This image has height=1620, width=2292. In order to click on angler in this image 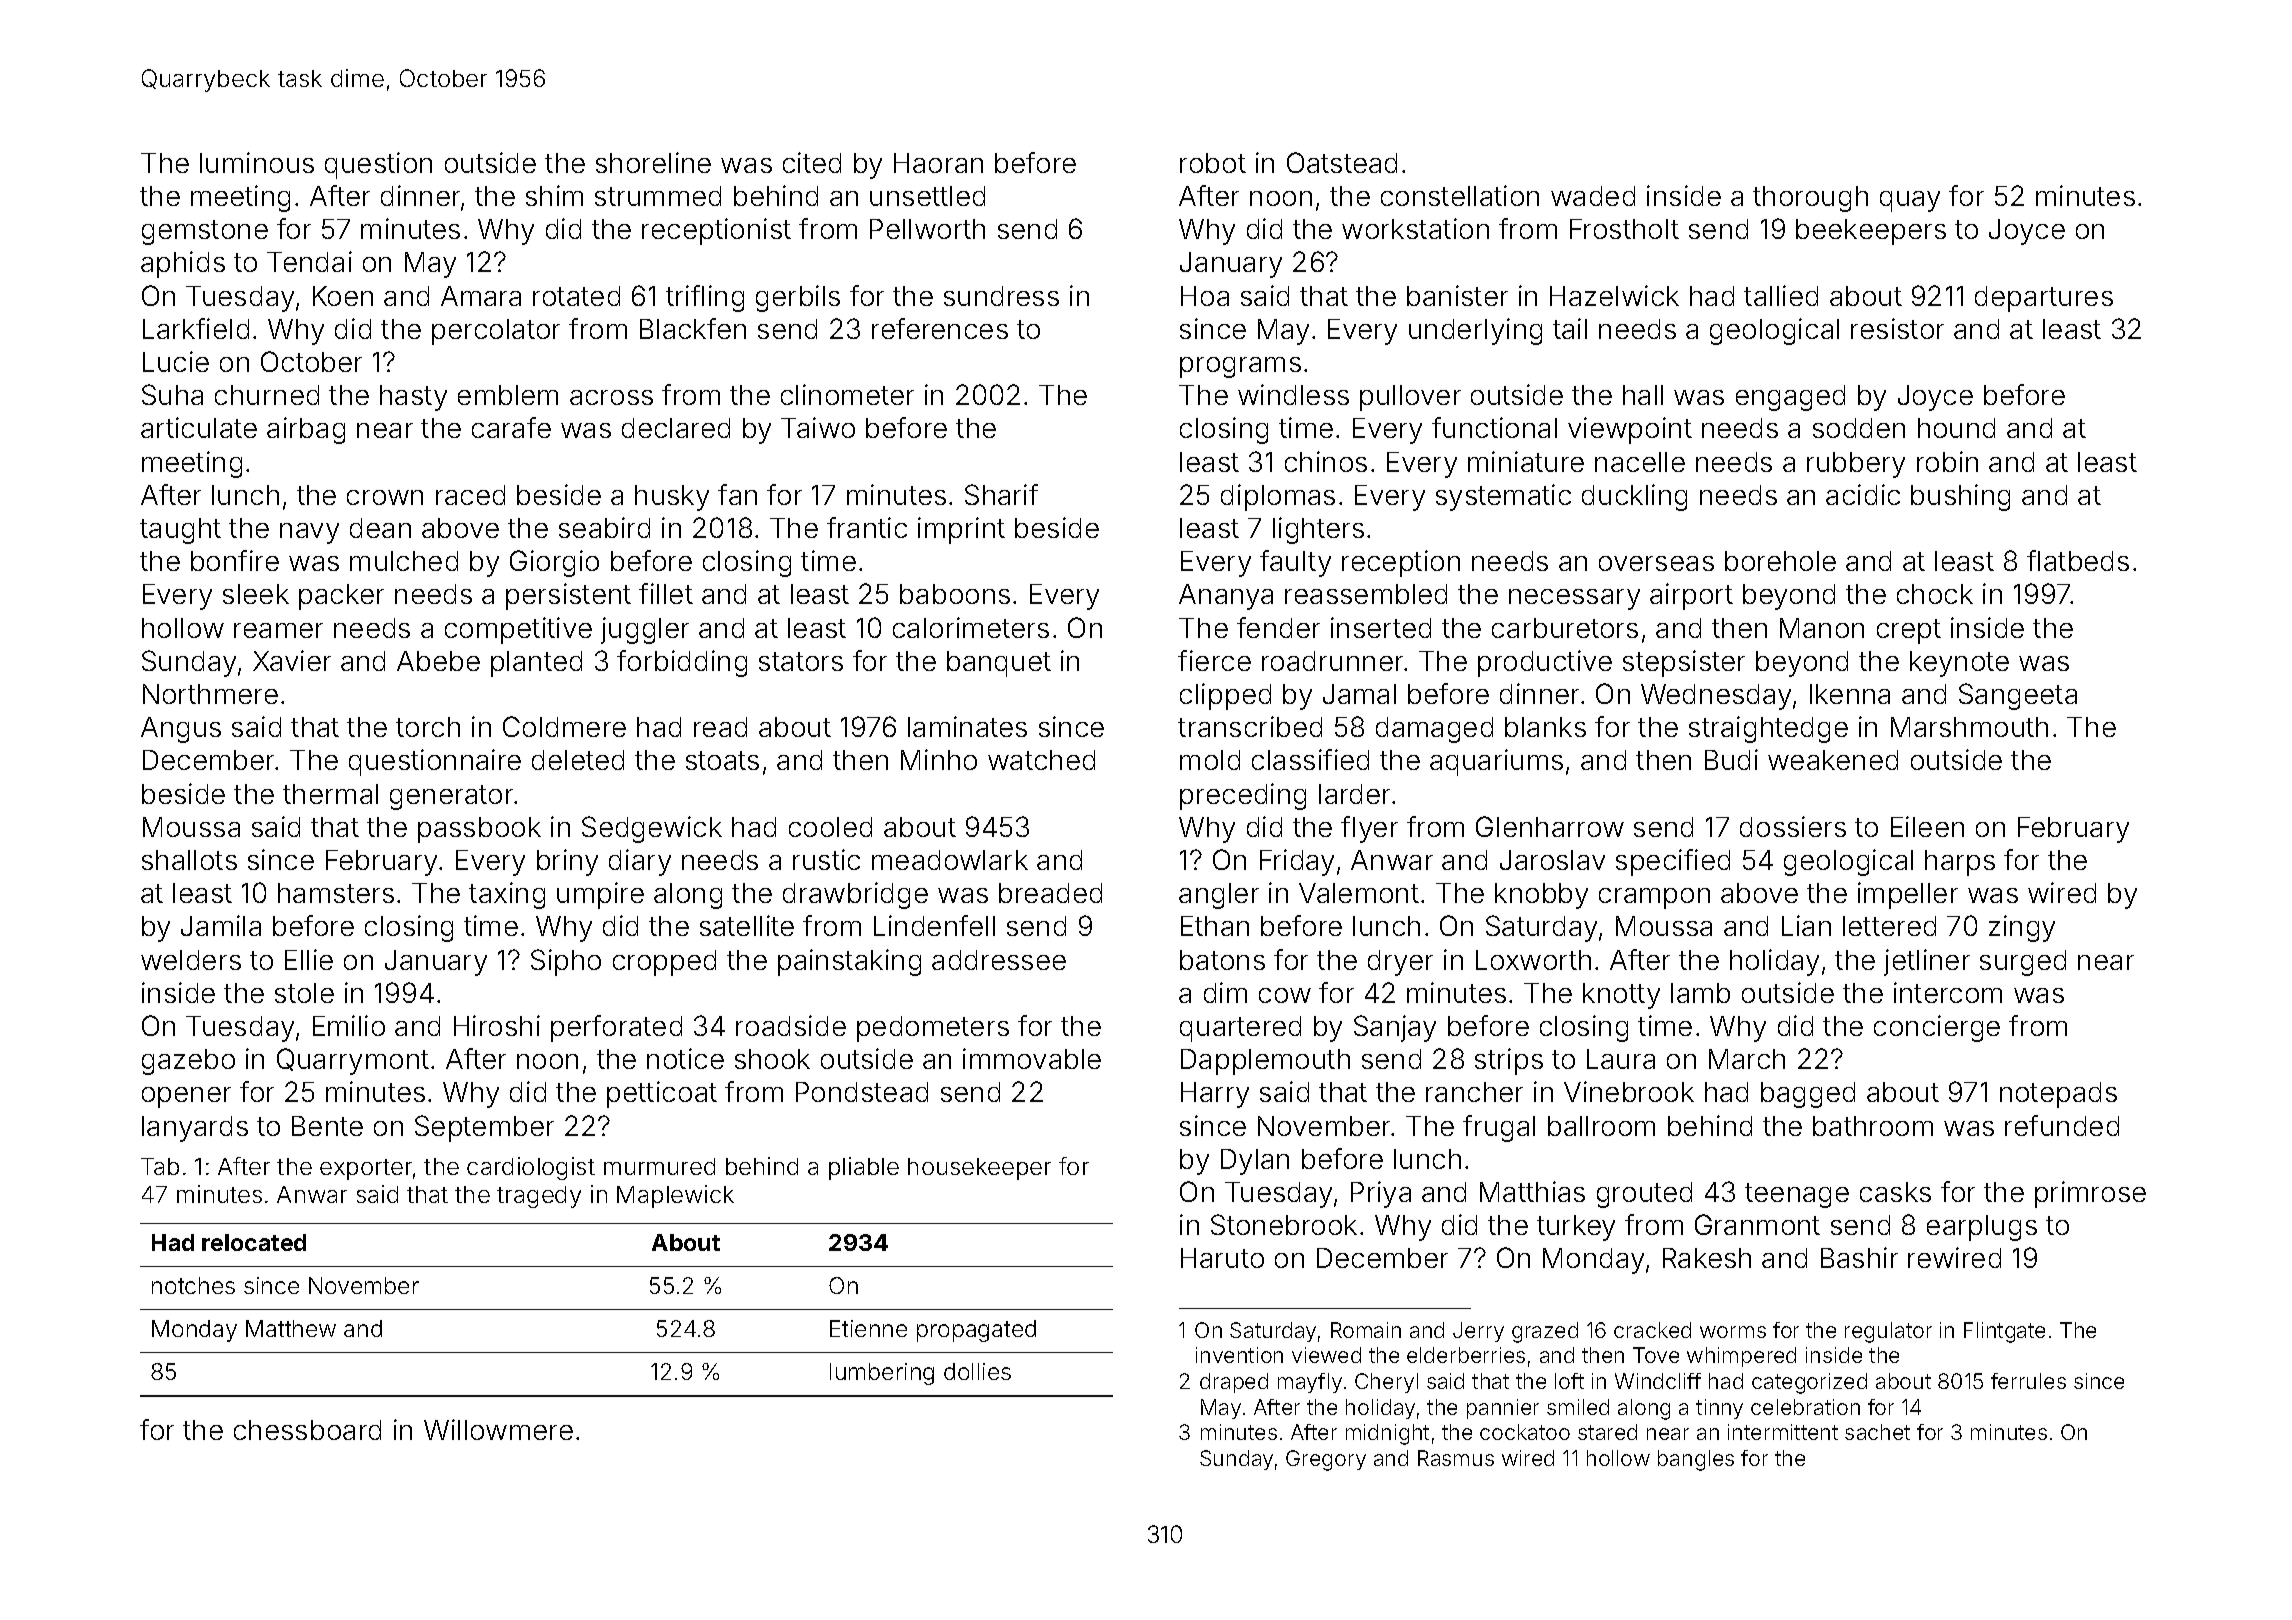, I will do `click(1219, 896)`.
